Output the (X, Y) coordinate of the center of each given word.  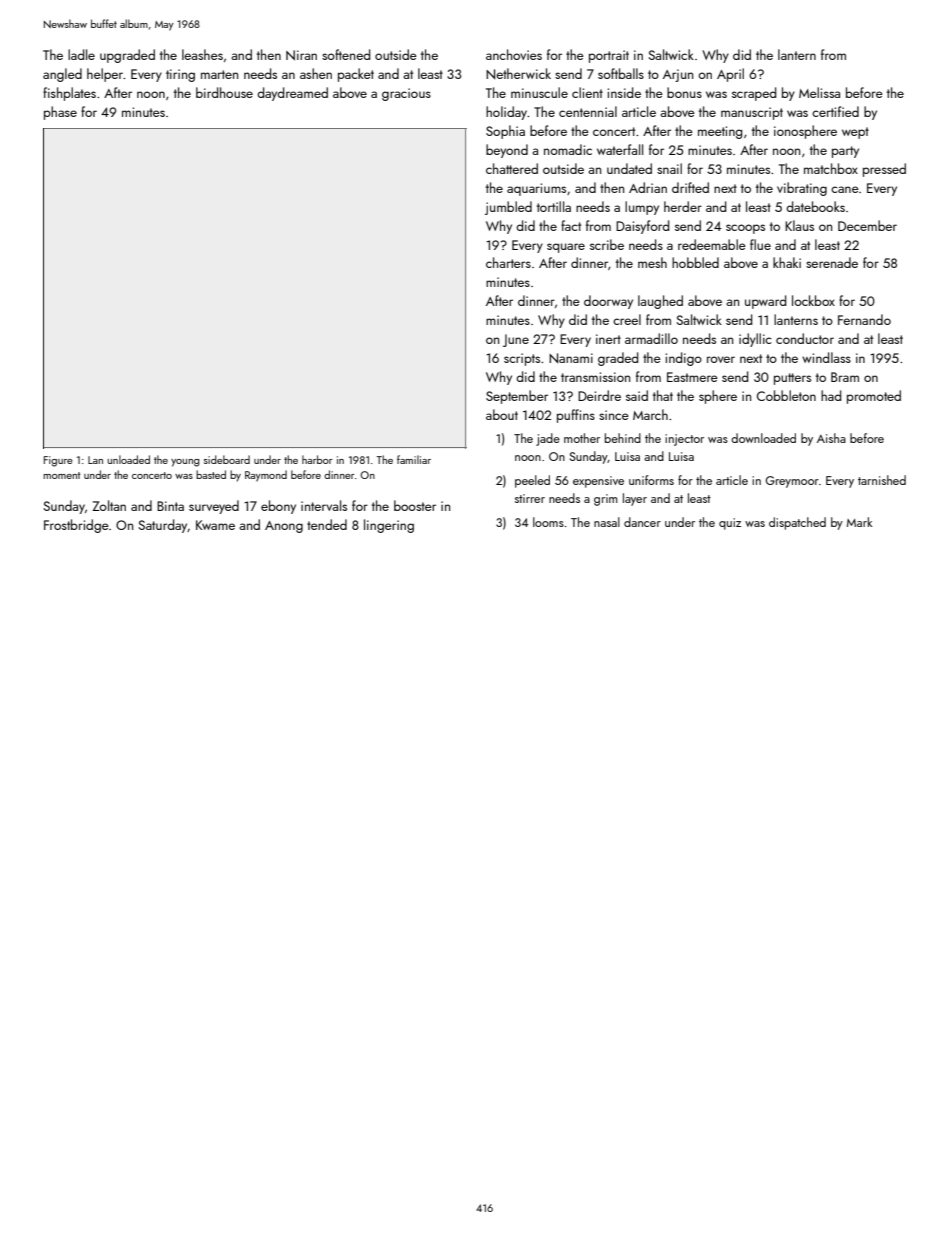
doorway (608, 302)
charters (508, 262)
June (516, 340)
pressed (884, 170)
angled (62, 75)
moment (61, 475)
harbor (317, 459)
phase (60, 113)
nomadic (568, 149)
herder (683, 206)
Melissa (819, 92)
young (185, 463)
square (566, 248)
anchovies (514, 54)
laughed (660, 302)
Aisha (831, 438)
